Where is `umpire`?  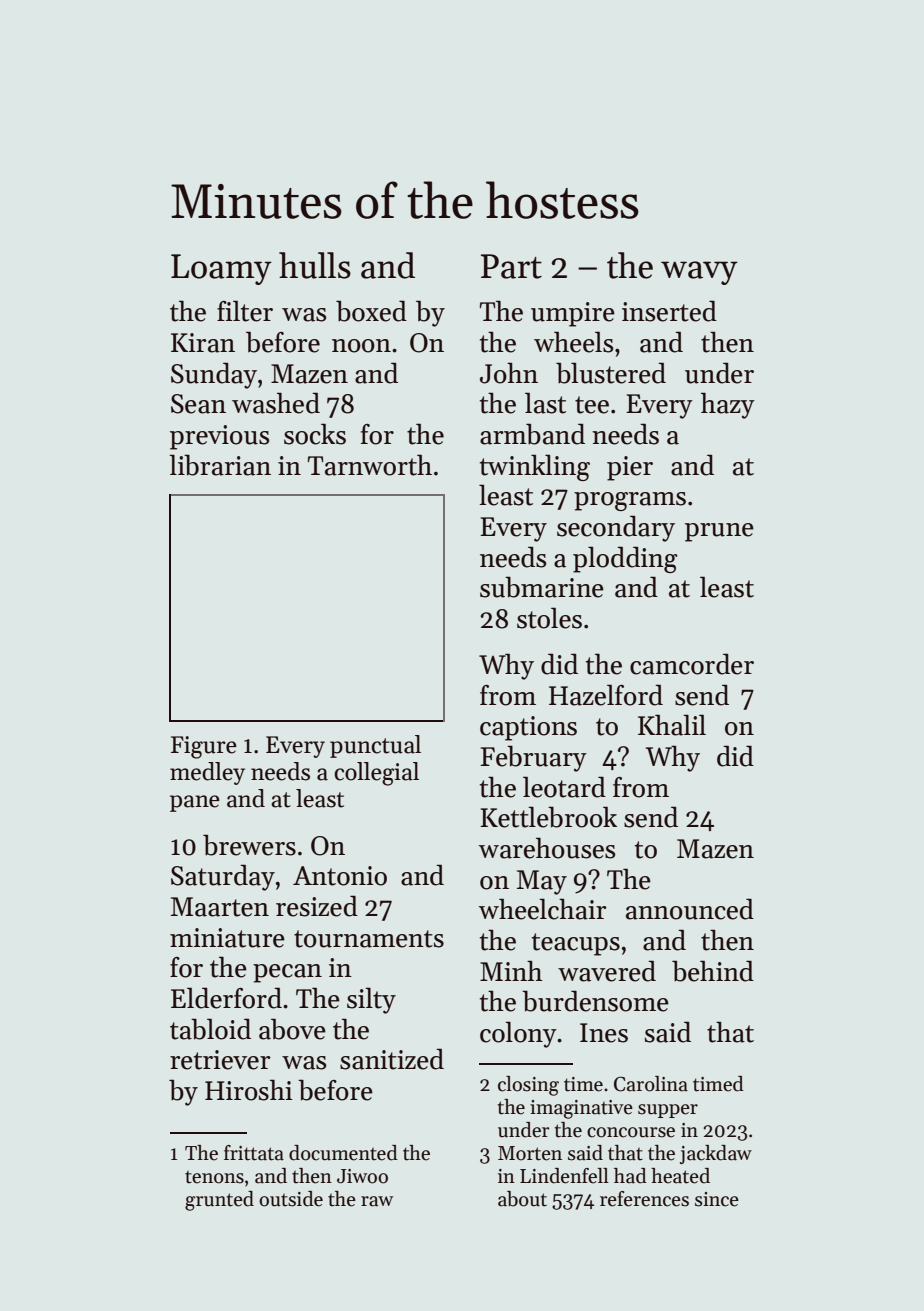 umpire is located at coordinates (573, 314).
